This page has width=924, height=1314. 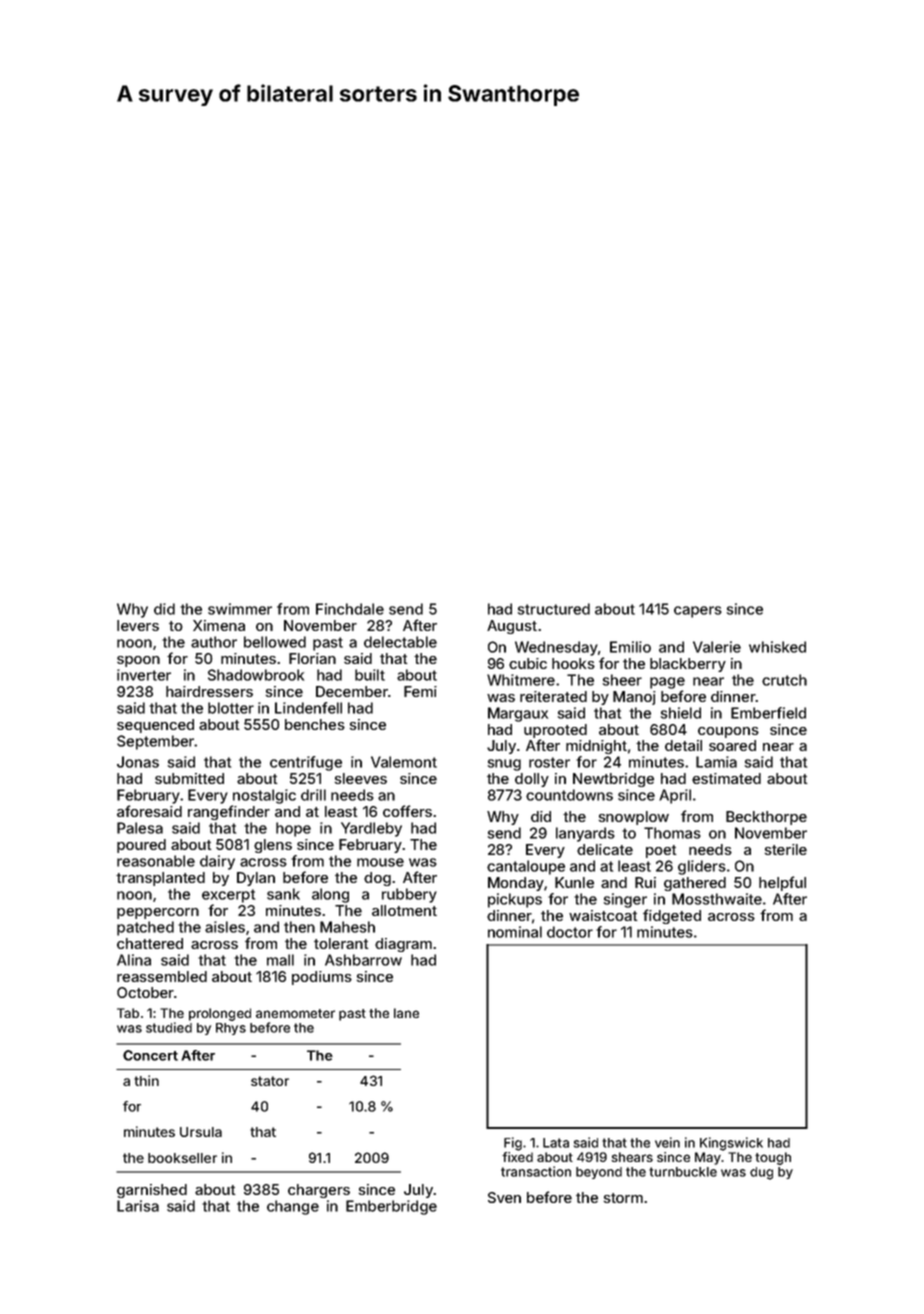 I want to click on capers, so click(x=698, y=612).
